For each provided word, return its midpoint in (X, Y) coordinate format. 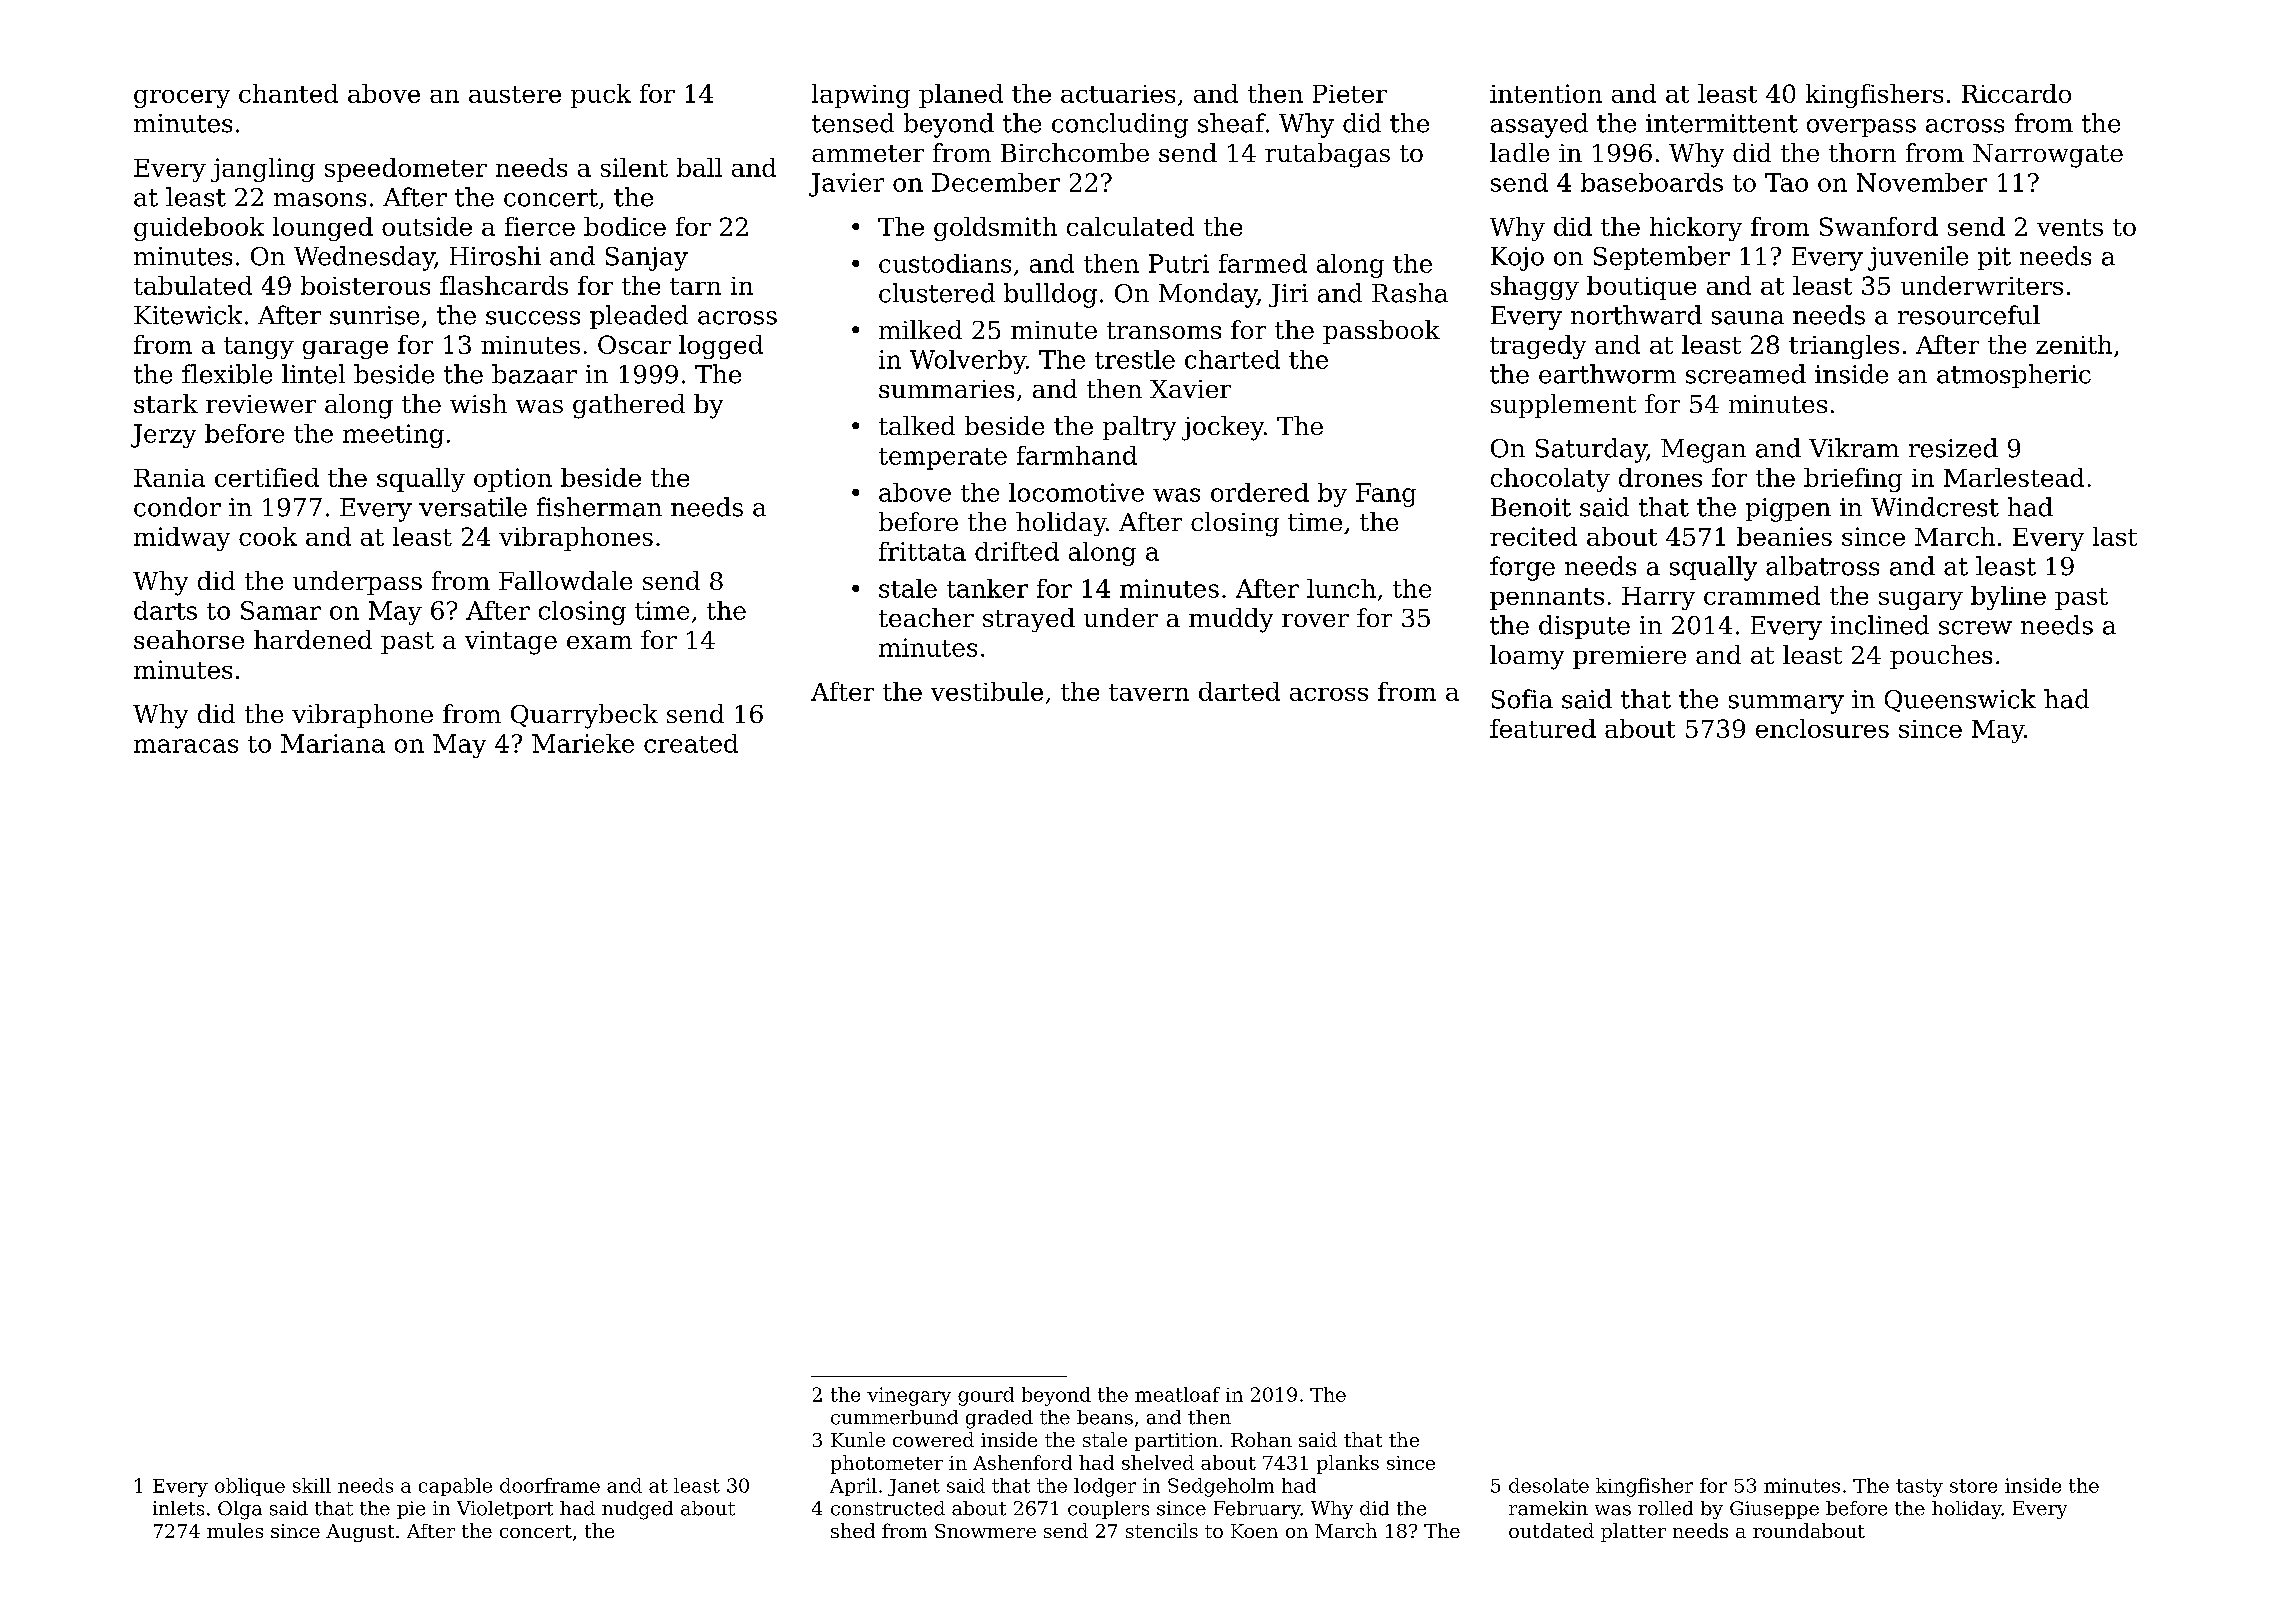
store (1973, 1486)
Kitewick (188, 315)
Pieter (1350, 94)
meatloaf (1177, 1394)
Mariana (333, 743)
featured (1543, 728)
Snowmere (985, 1531)
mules (235, 1530)
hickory (1696, 229)
